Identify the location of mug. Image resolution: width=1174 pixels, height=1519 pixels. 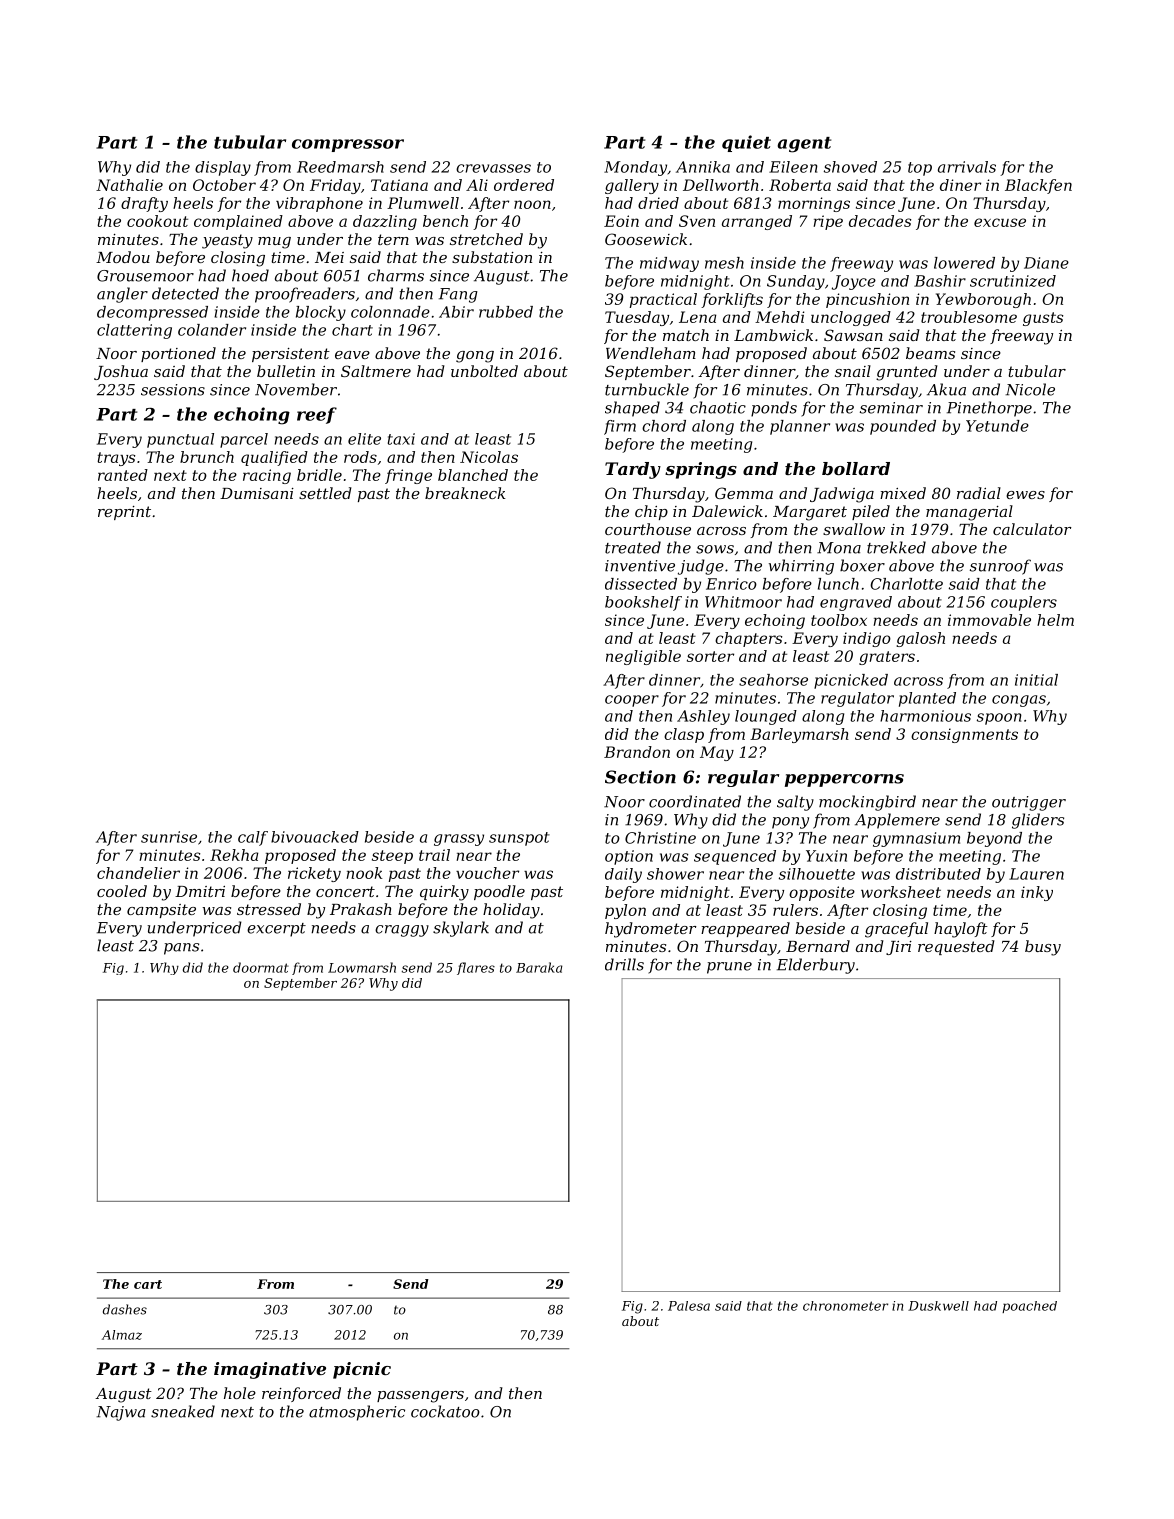
(274, 243).
